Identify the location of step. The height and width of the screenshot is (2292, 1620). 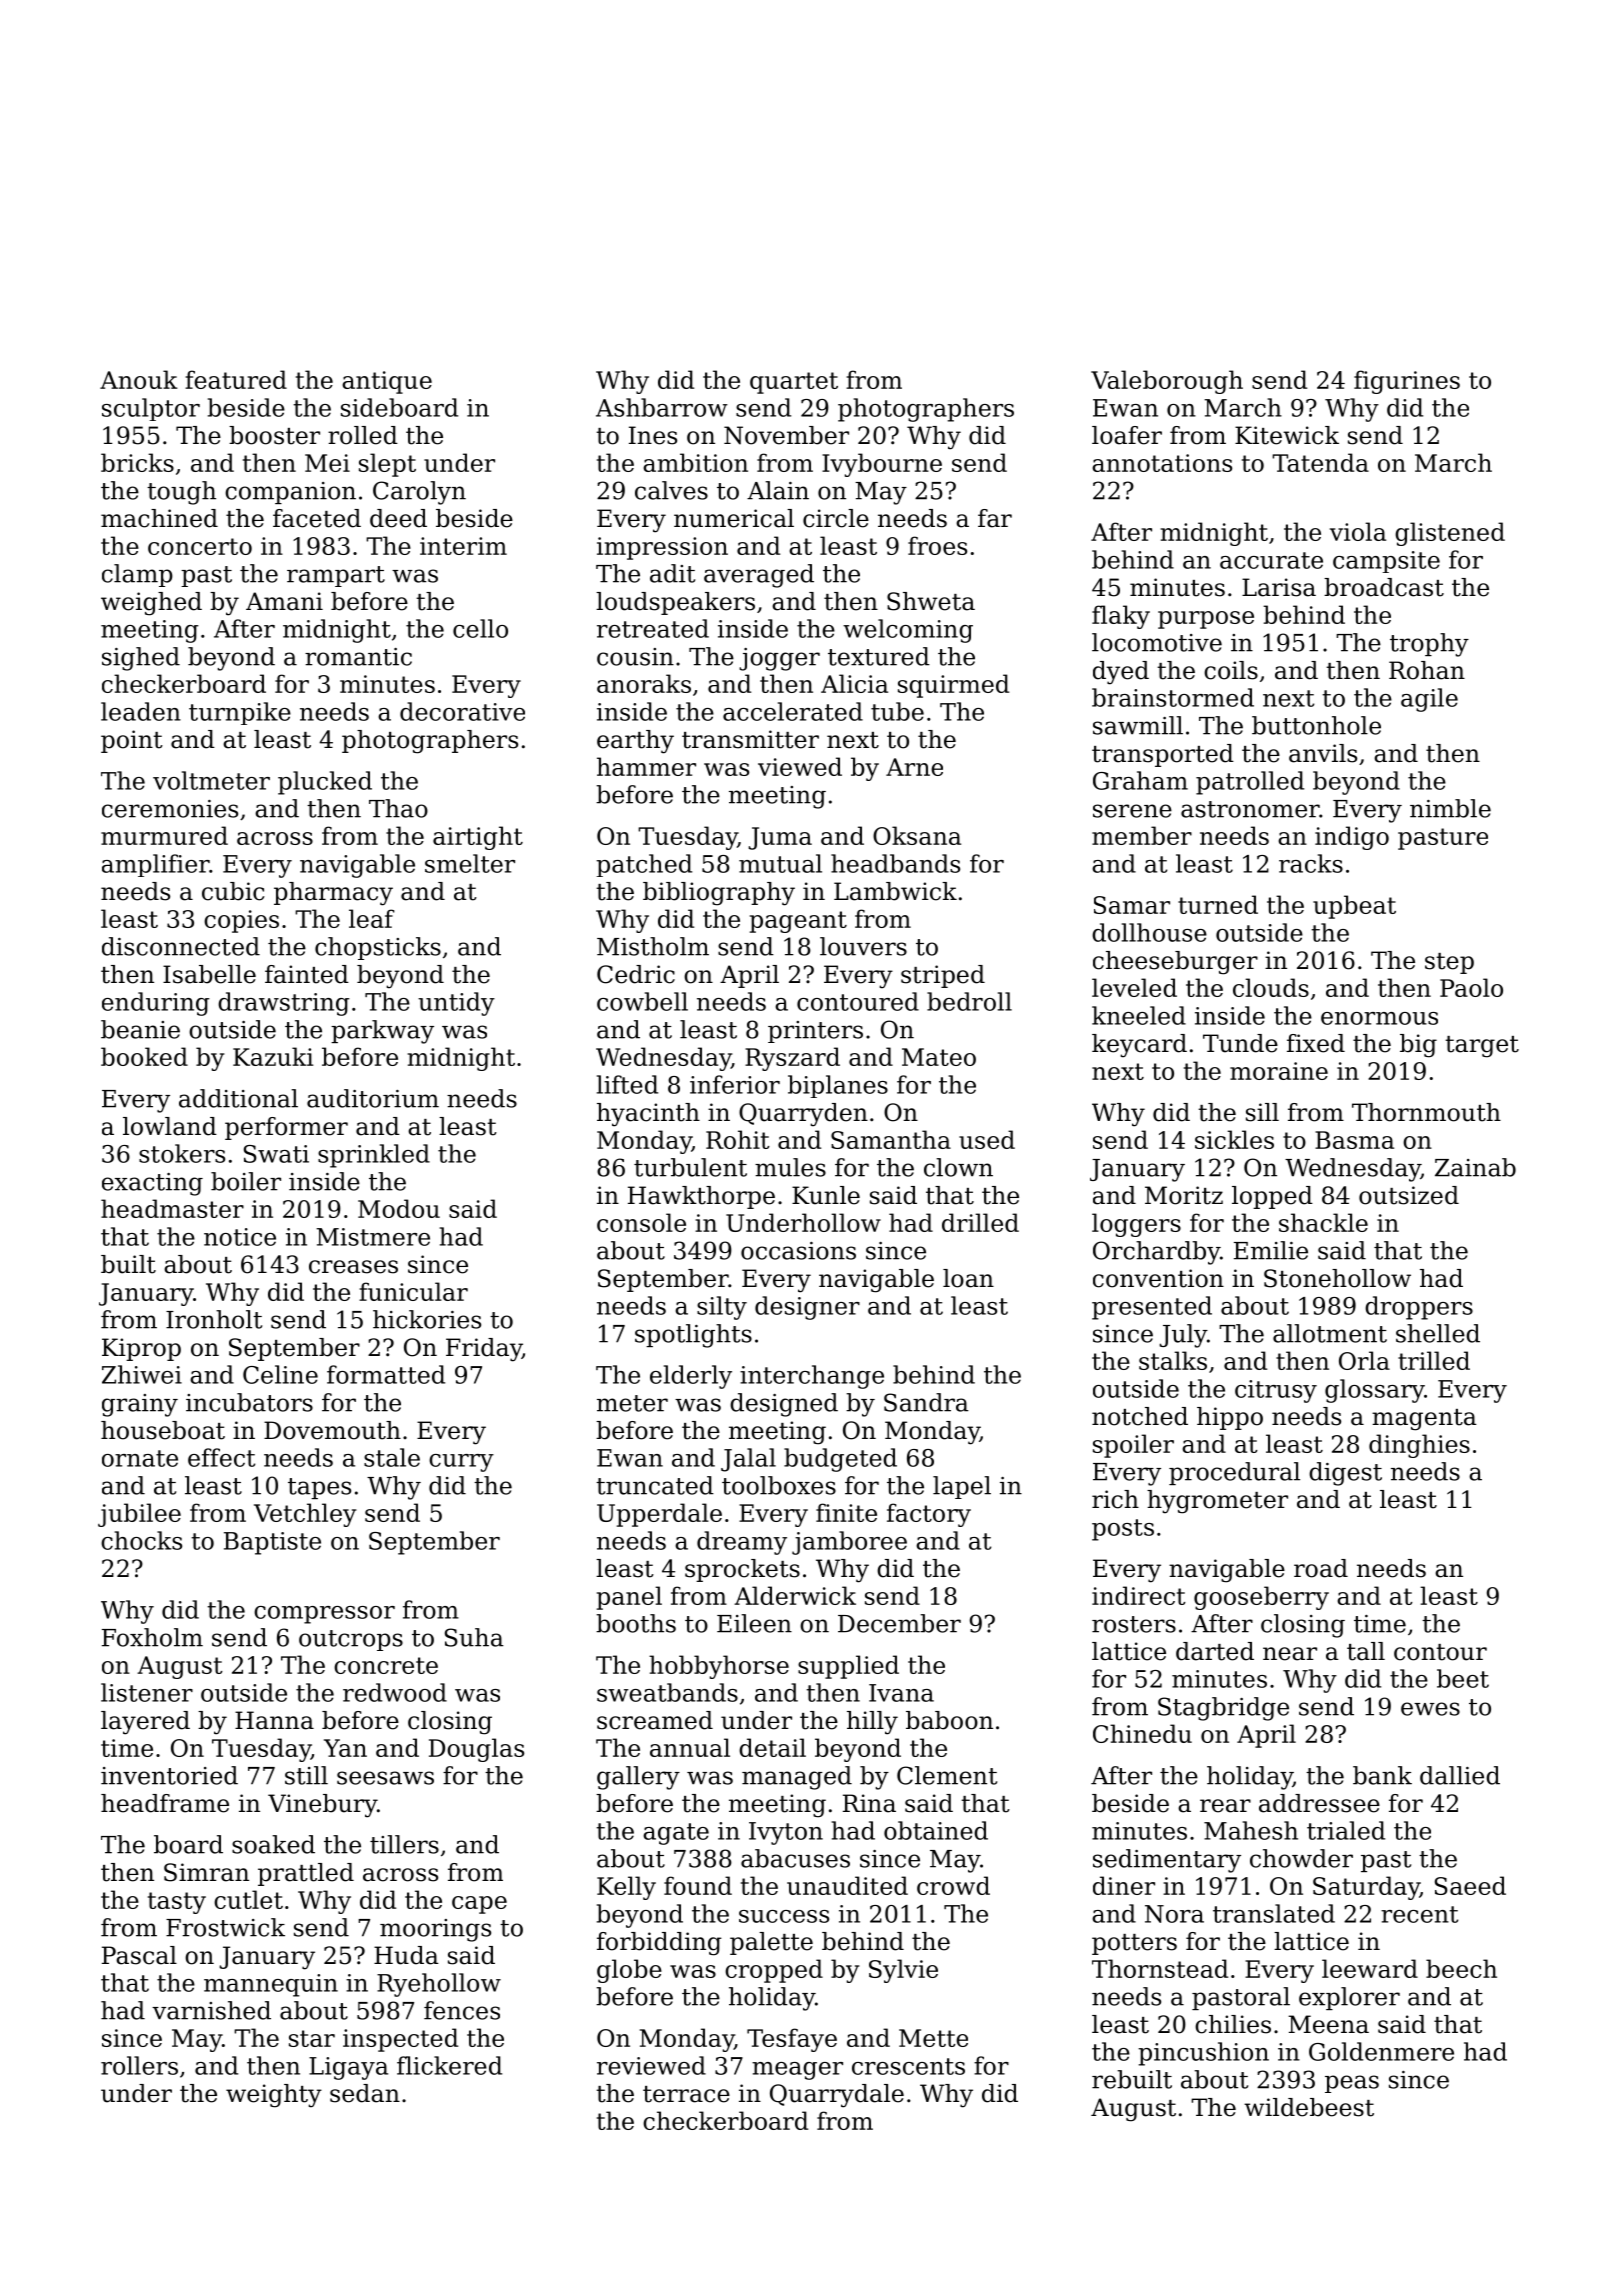
(1449, 963).
